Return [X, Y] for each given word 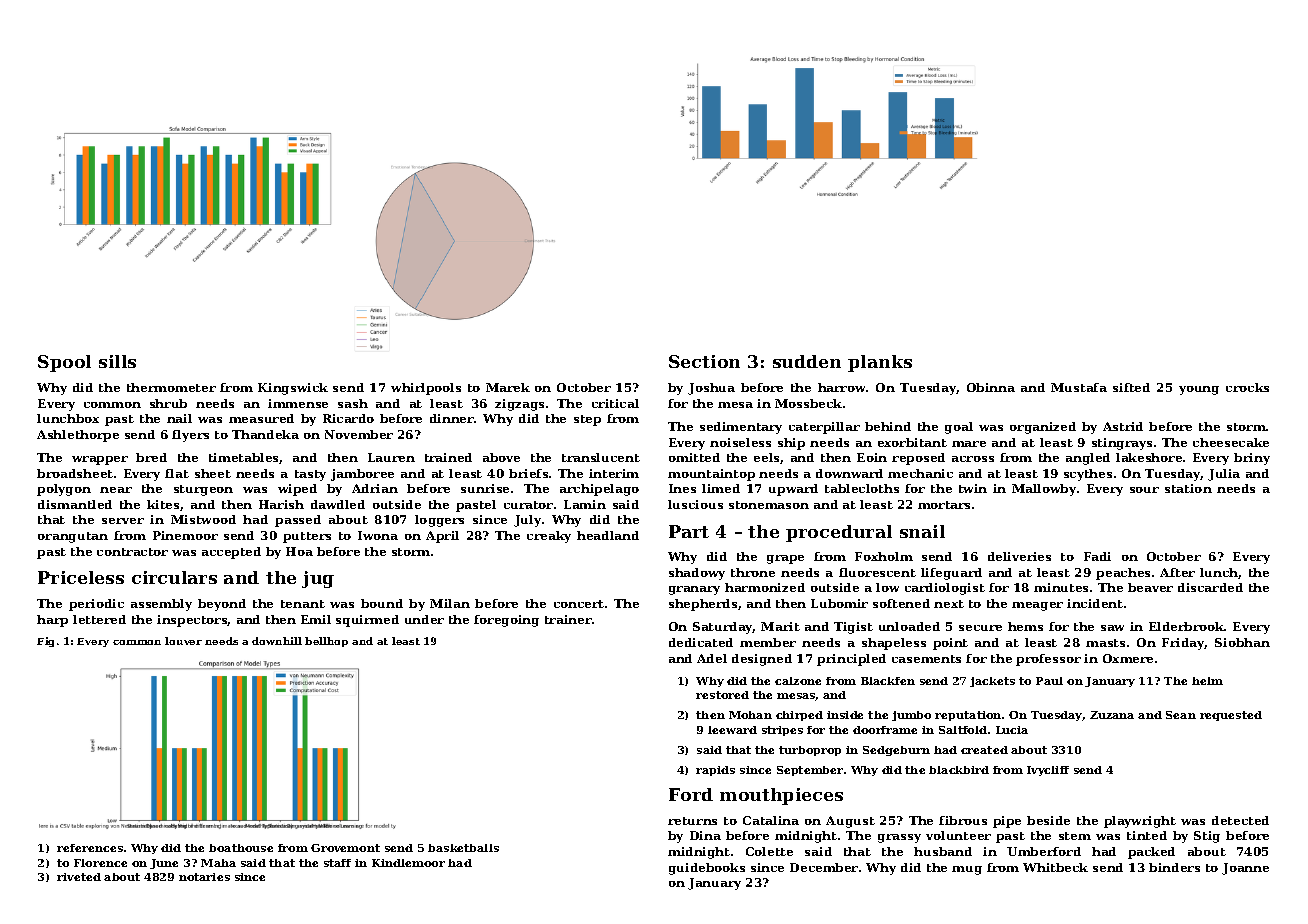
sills [117, 361]
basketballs [463, 848]
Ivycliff [1048, 771]
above [501, 457]
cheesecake [1231, 442]
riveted [79, 877]
